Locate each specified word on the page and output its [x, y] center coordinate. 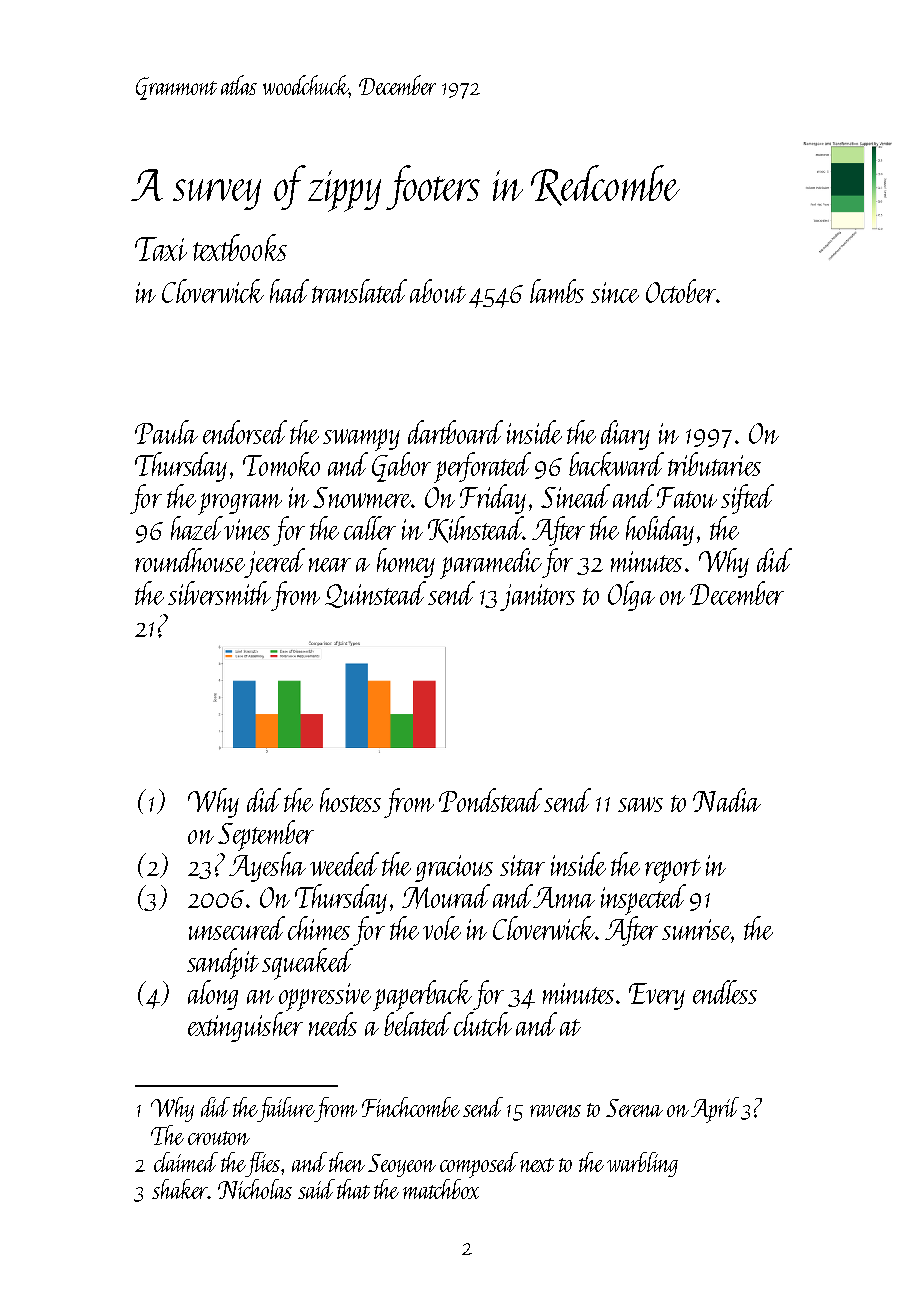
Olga [631, 596]
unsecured [237, 928]
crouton [219, 1138]
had [289, 291]
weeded [344, 864]
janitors [537, 597]
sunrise [696, 929]
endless [725, 992]
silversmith [219, 593]
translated [359, 291]
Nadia [727, 800]
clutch [483, 1024]
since [615, 292]
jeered [275, 563]
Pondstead [492, 800]
